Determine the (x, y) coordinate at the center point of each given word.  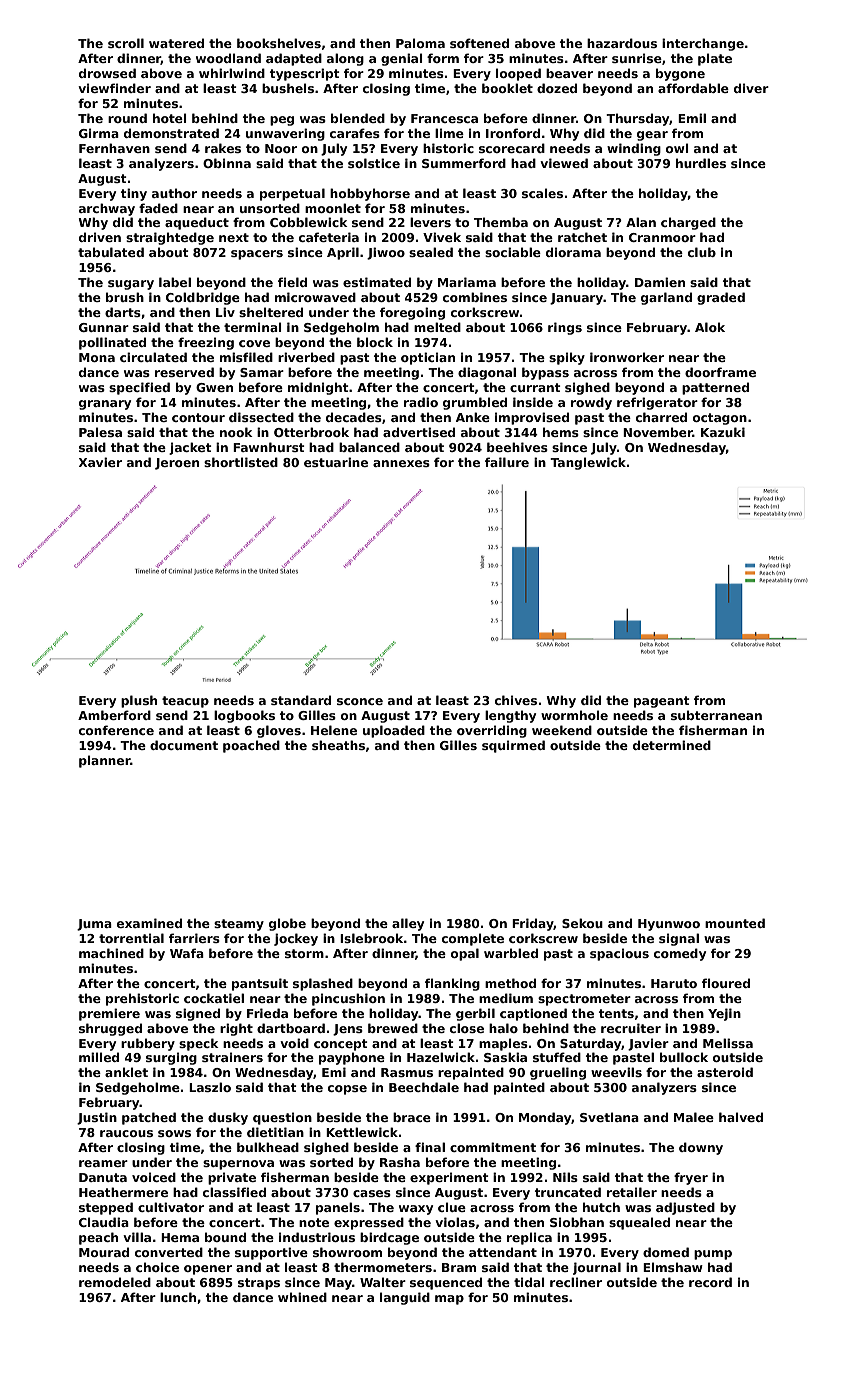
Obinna (227, 163)
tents (616, 1013)
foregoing (412, 313)
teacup (185, 702)
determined (672, 745)
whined (302, 1297)
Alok (710, 327)
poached (251, 746)
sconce (360, 701)
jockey (296, 939)
